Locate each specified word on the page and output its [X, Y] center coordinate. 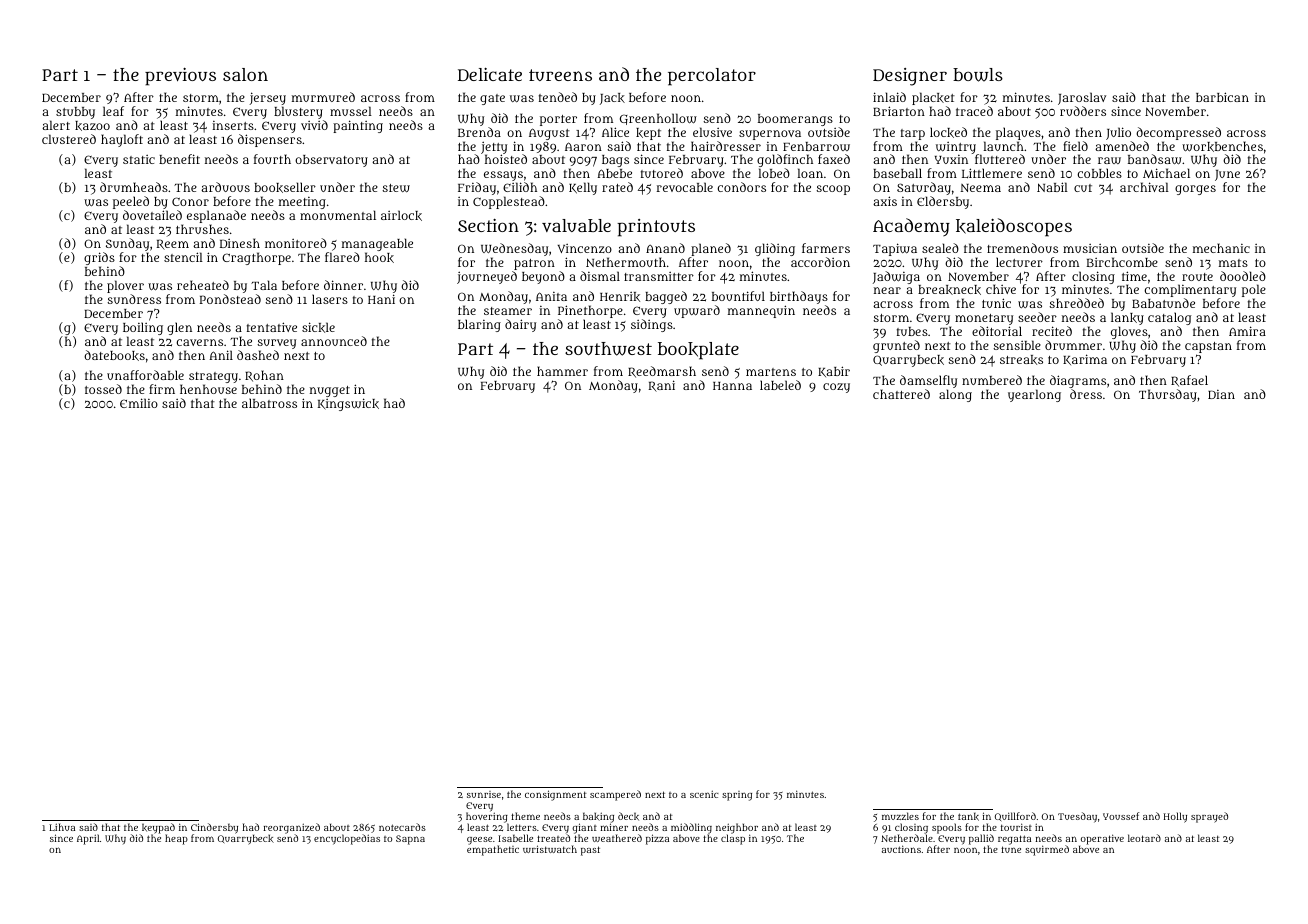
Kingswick [348, 405]
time [1134, 276]
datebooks [114, 355]
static [139, 159]
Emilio [139, 403]
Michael [1166, 173]
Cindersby [214, 829]
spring [737, 796]
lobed [774, 173]
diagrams [1078, 381]
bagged [666, 297]
